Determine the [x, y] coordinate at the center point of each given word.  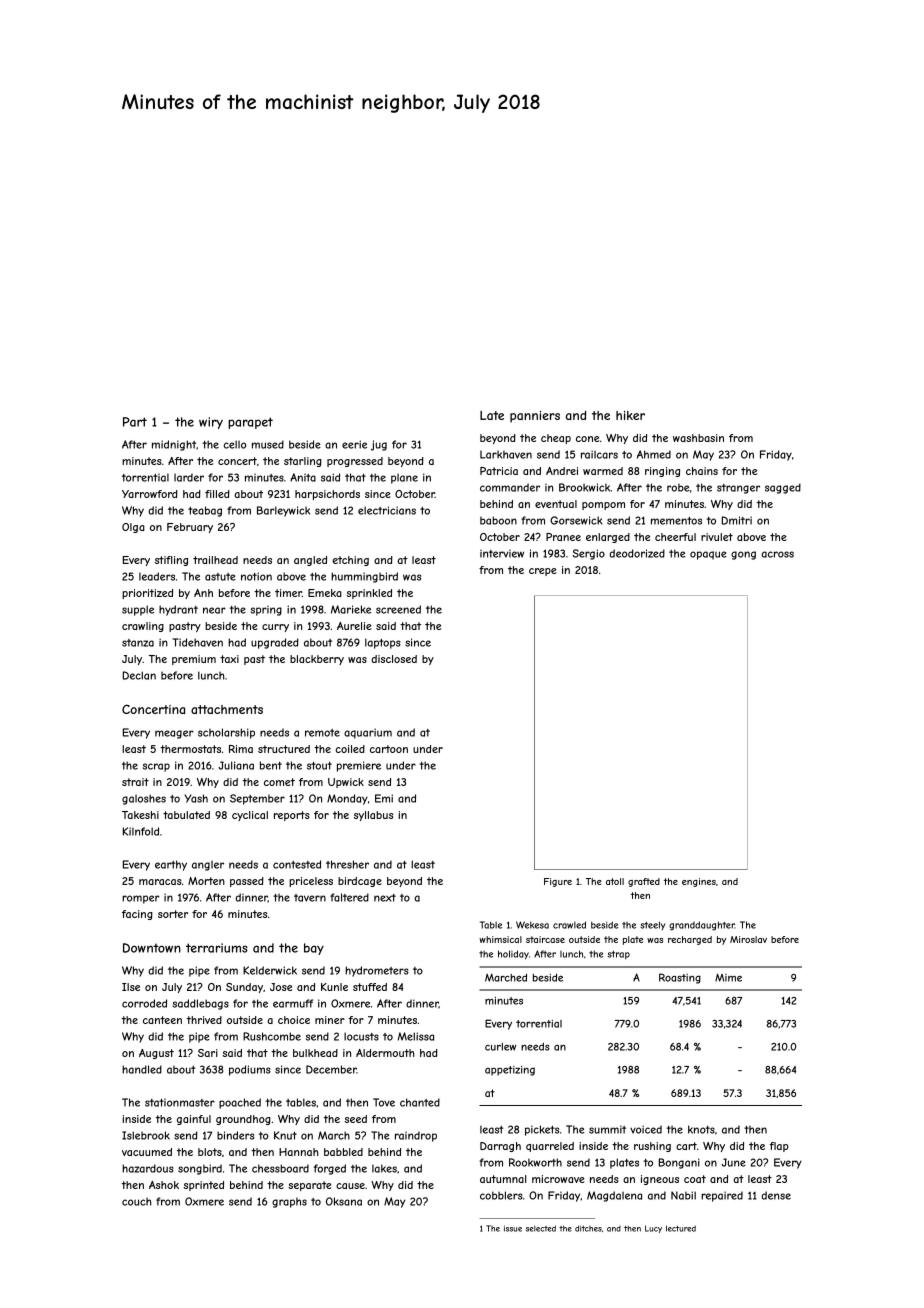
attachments [227, 709]
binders [235, 1135]
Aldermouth [385, 1053]
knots [701, 1129]
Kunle [334, 987]
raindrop [416, 1136]
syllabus [373, 816]
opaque [708, 555]
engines [699, 882]
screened [398, 609]
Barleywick [283, 511]
